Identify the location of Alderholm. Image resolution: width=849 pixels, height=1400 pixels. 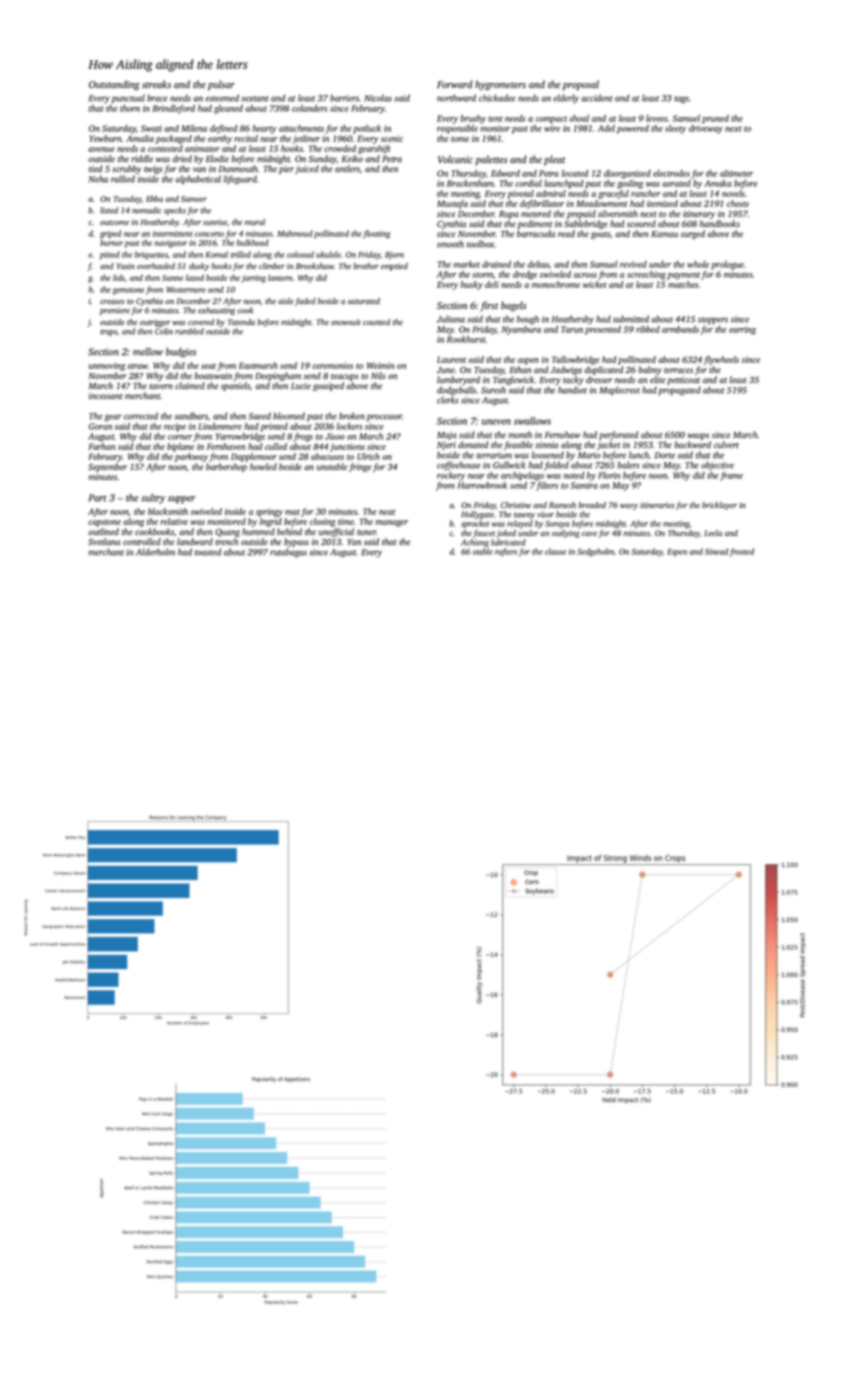
(155, 552).
